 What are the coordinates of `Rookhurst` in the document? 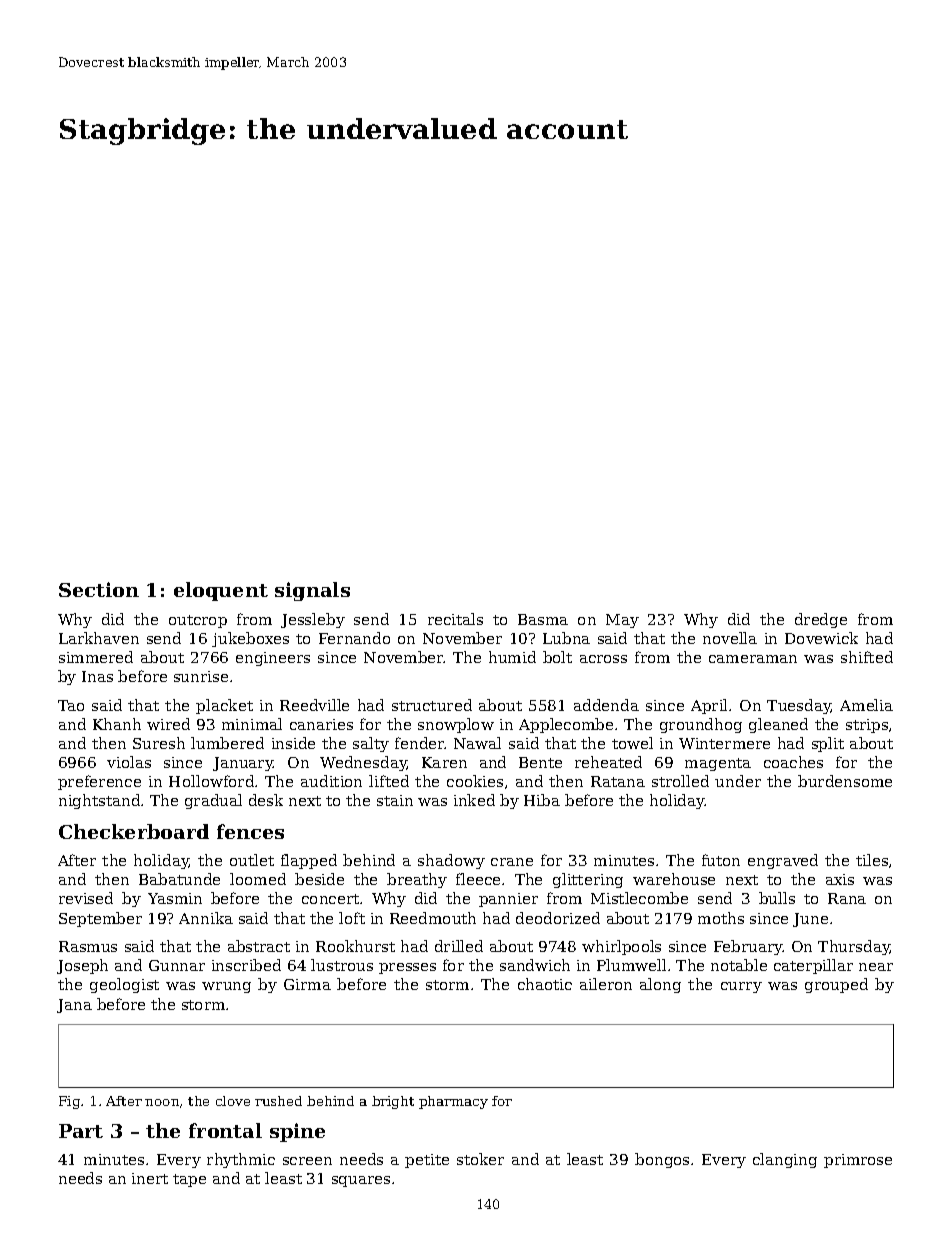 It's located at (355, 946).
